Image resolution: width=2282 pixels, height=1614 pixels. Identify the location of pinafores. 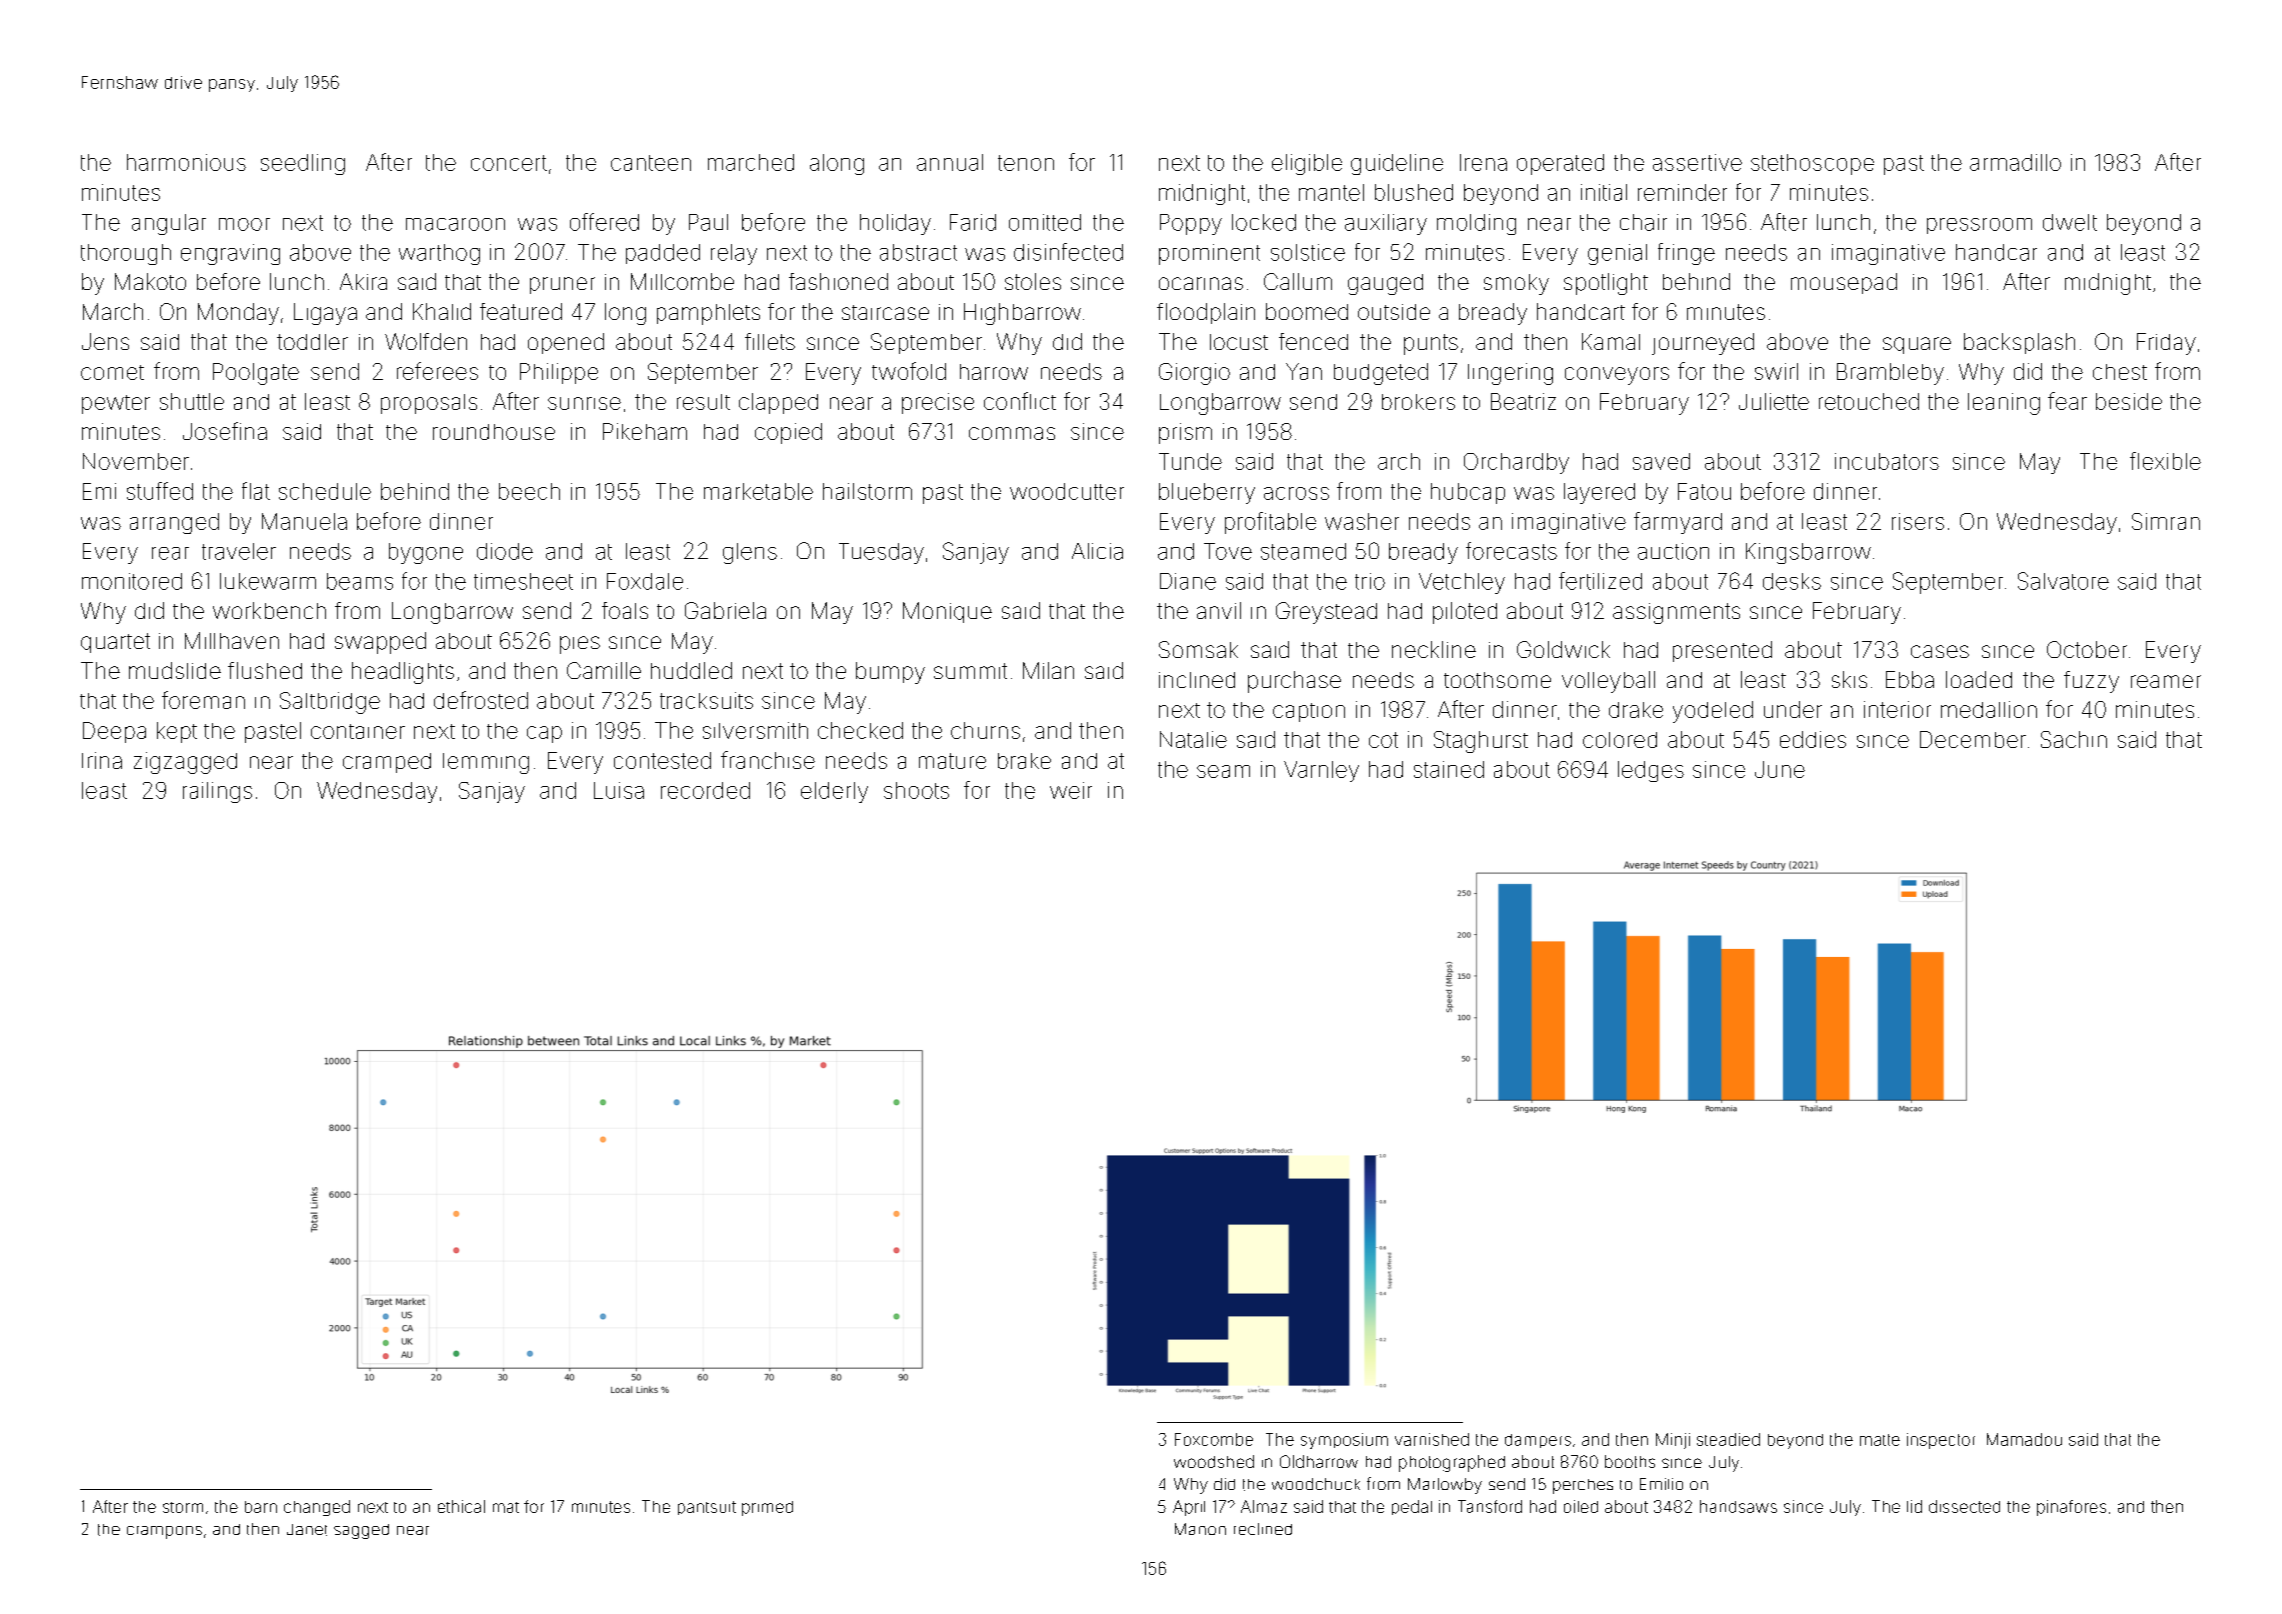
(2071, 1508).
